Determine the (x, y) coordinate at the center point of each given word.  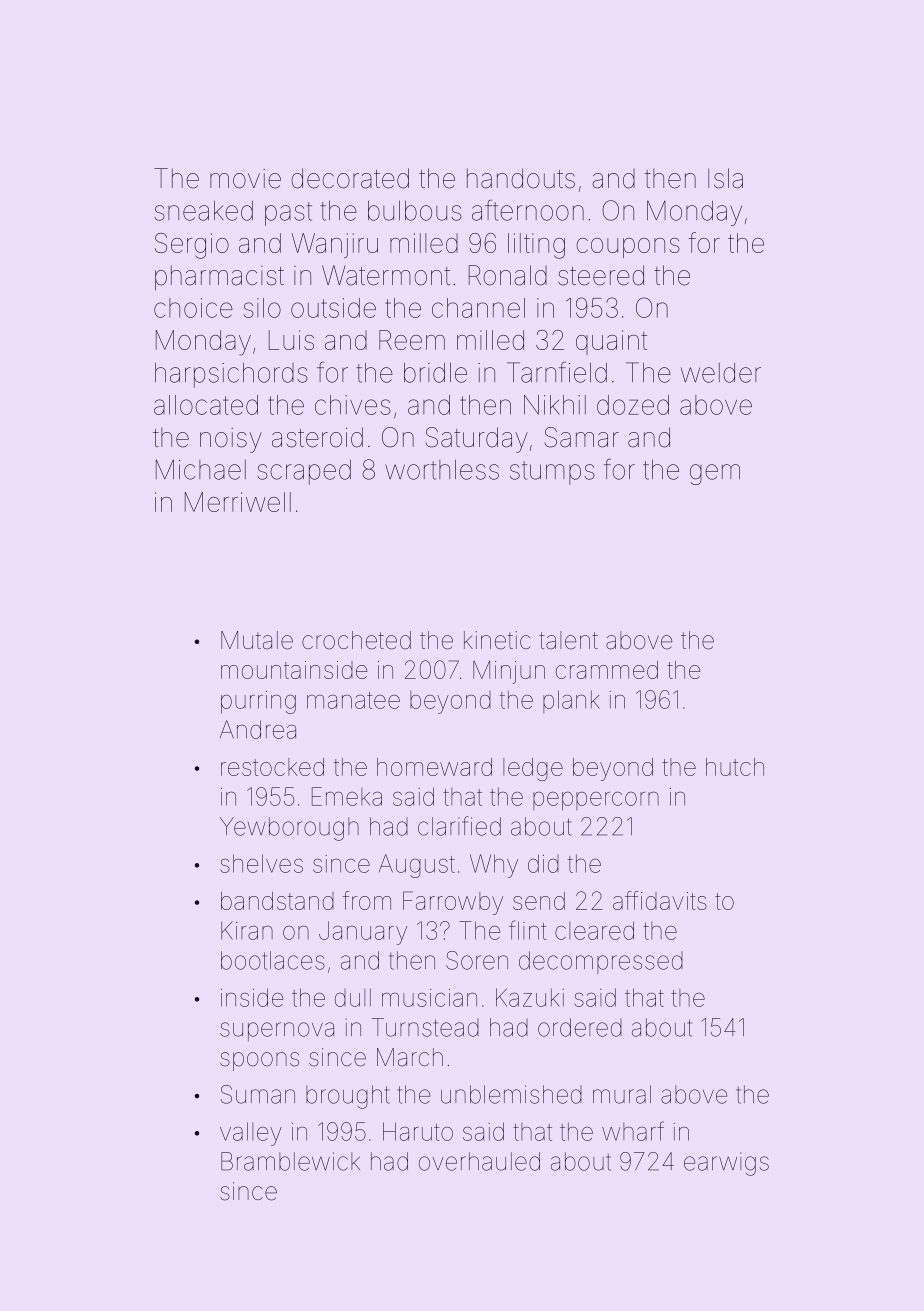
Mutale (257, 640)
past (288, 214)
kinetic (497, 640)
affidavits (660, 900)
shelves (261, 863)
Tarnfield (557, 372)
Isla (725, 178)
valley (251, 1134)
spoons (259, 1061)
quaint (611, 342)
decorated (350, 178)
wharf (633, 1131)
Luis (291, 340)
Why (494, 866)
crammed (607, 670)
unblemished (511, 1094)
